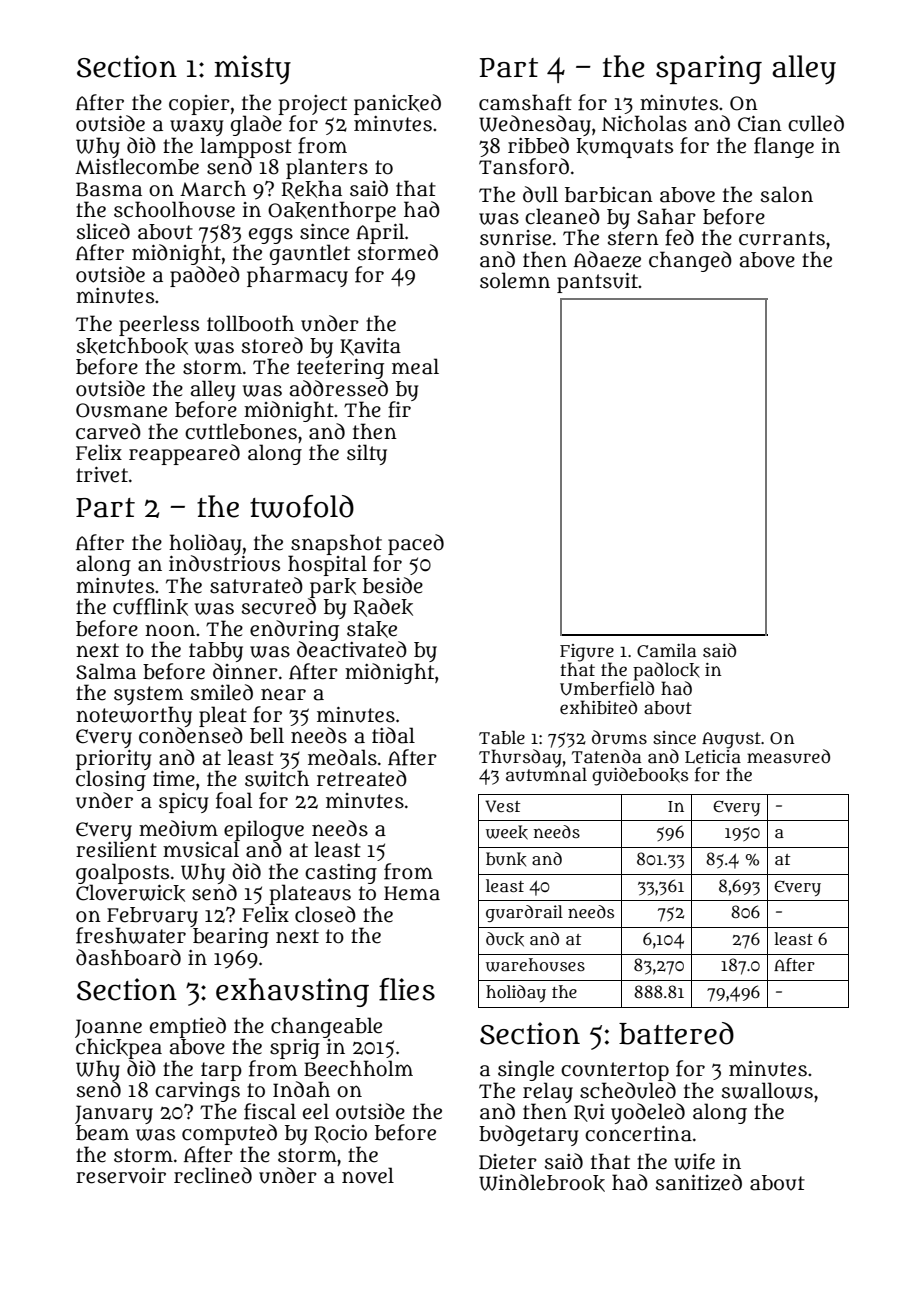 This image has width=924, height=1314. Describe the element at coordinates (367, 454) in the image. I see `silty` at that location.
